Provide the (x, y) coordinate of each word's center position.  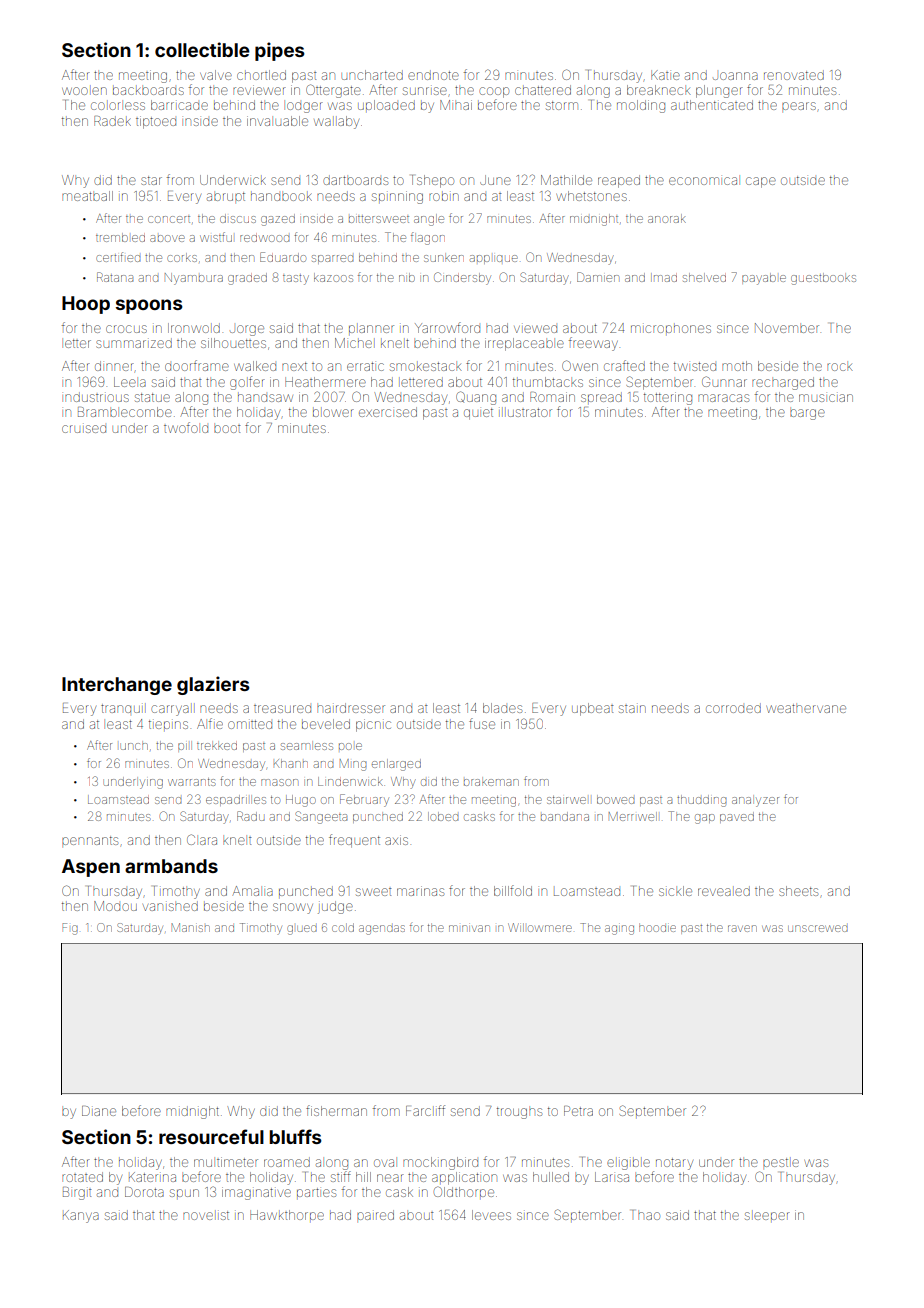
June (495, 180)
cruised (84, 429)
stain (632, 709)
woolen (84, 91)
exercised (388, 412)
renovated (794, 75)
